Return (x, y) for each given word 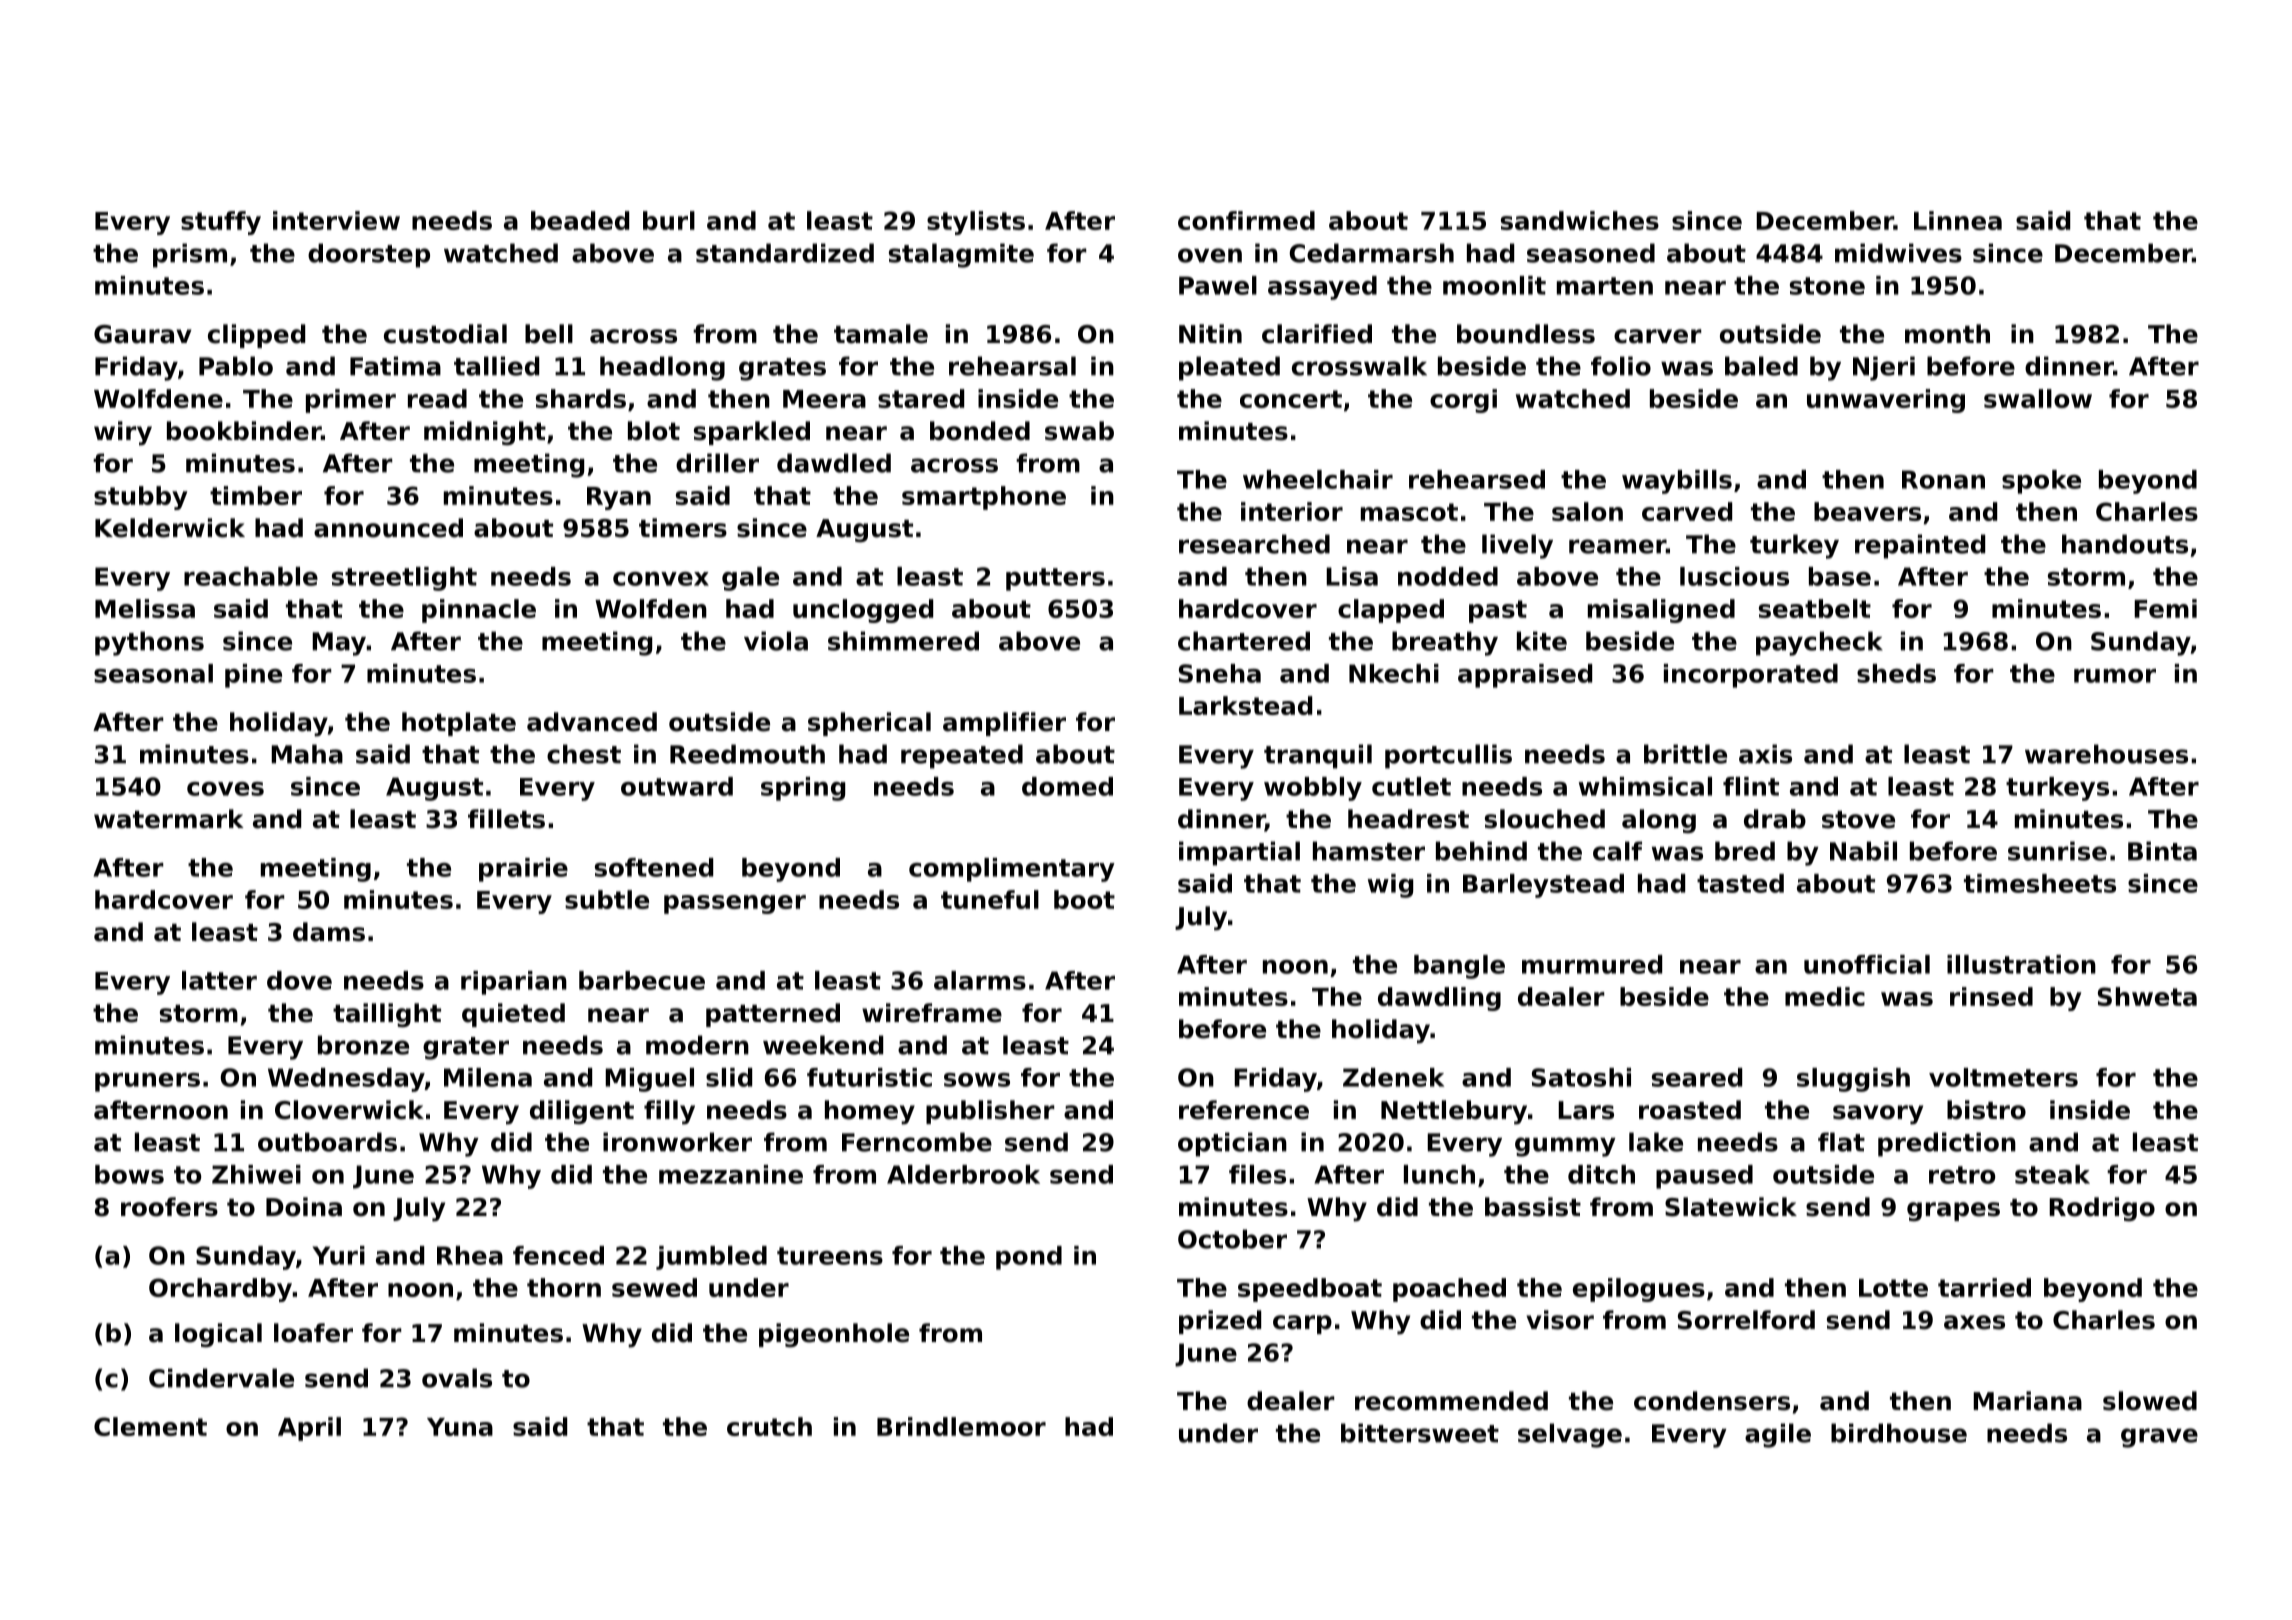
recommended (1451, 1401)
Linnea (1958, 220)
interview (336, 220)
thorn (564, 1287)
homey (870, 1112)
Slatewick (1731, 1207)
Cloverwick (349, 1110)
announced (388, 528)
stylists (976, 223)
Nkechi (1394, 673)
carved (1687, 511)
